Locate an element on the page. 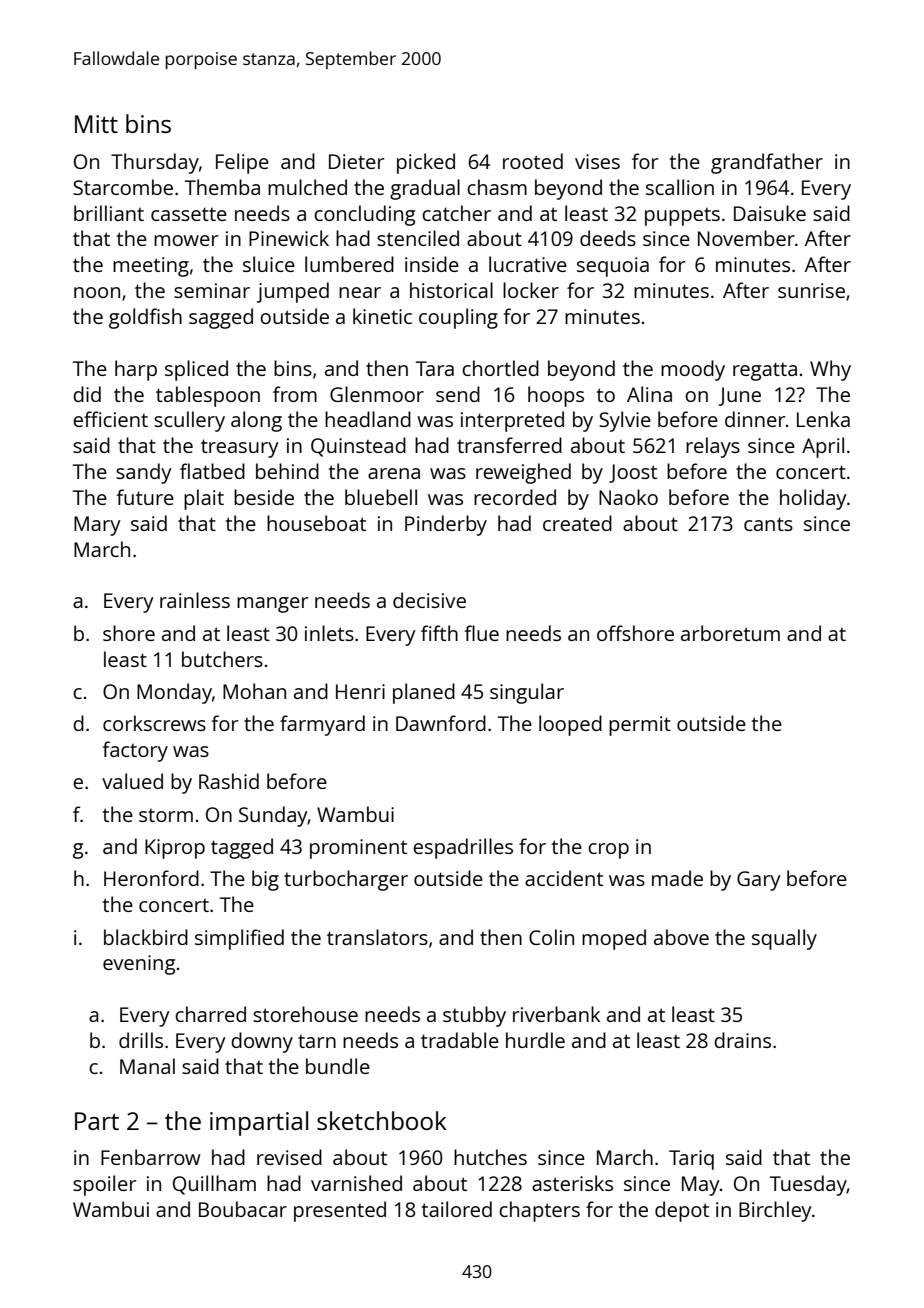 This image has height=1308, width=924. picked is located at coordinates (426, 163).
